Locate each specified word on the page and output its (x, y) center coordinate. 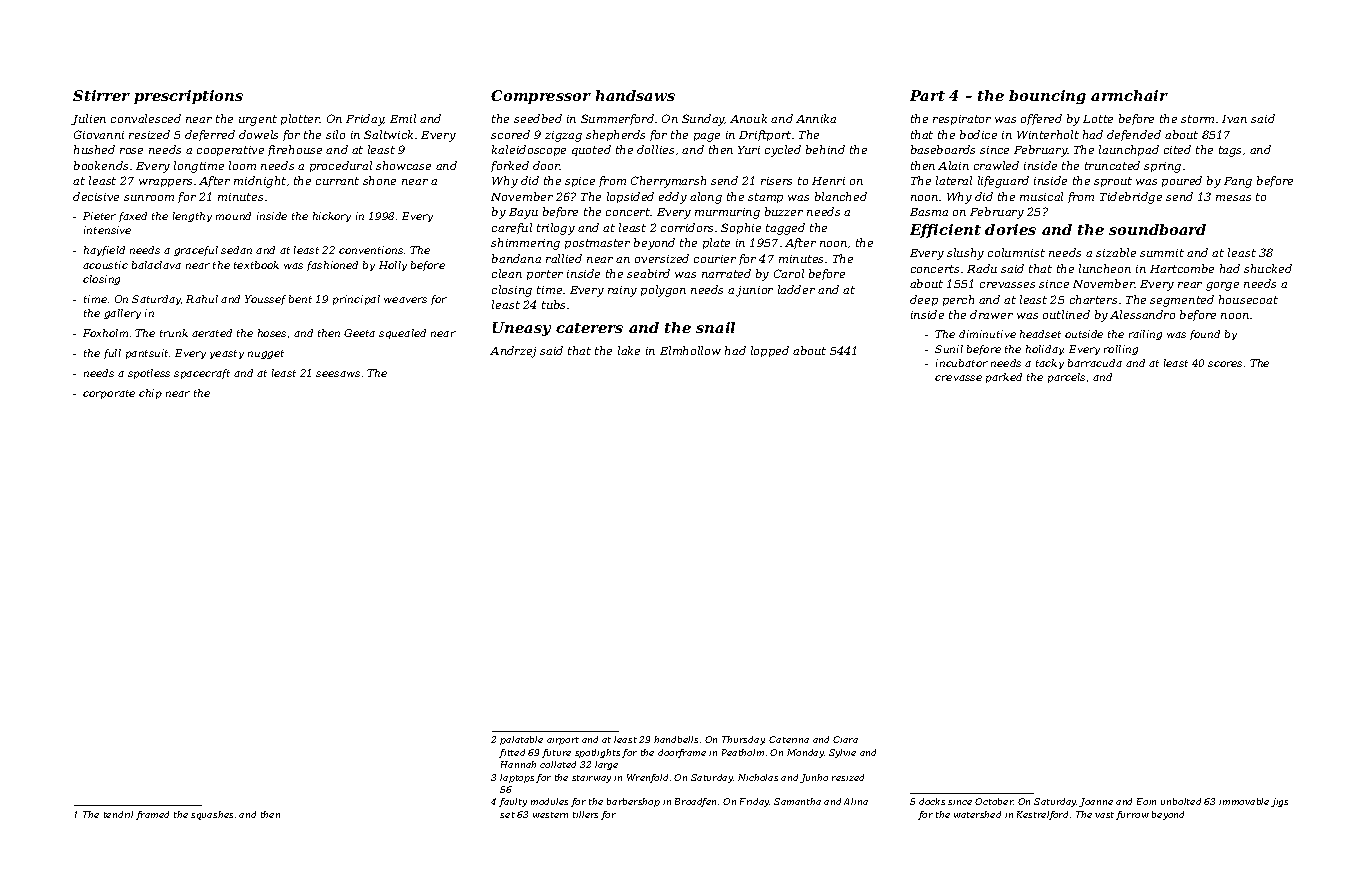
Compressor (541, 97)
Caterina (789, 739)
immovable (1244, 801)
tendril (118, 814)
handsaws (635, 95)
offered (1041, 119)
